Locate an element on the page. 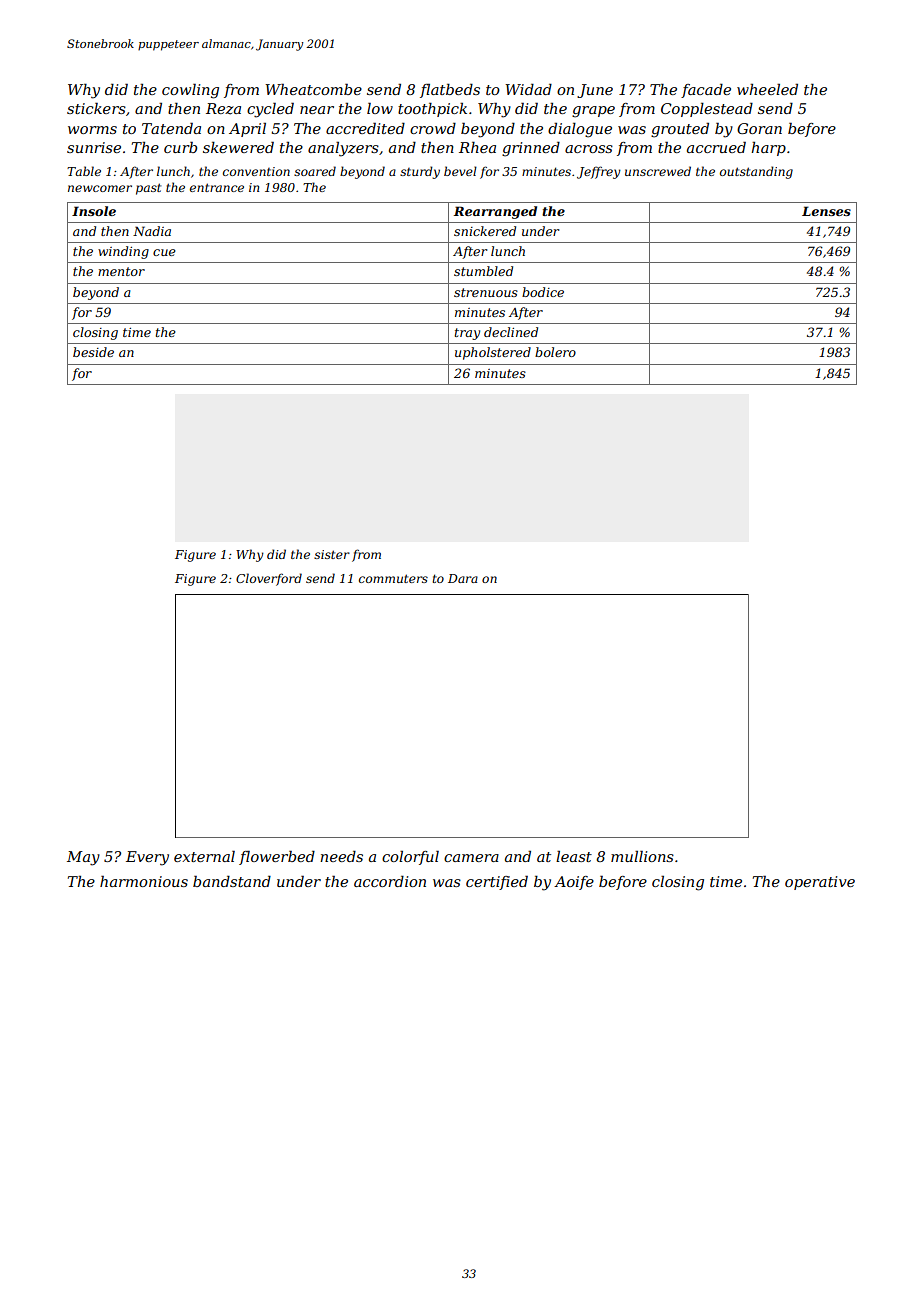  Dara is located at coordinates (463, 578).
